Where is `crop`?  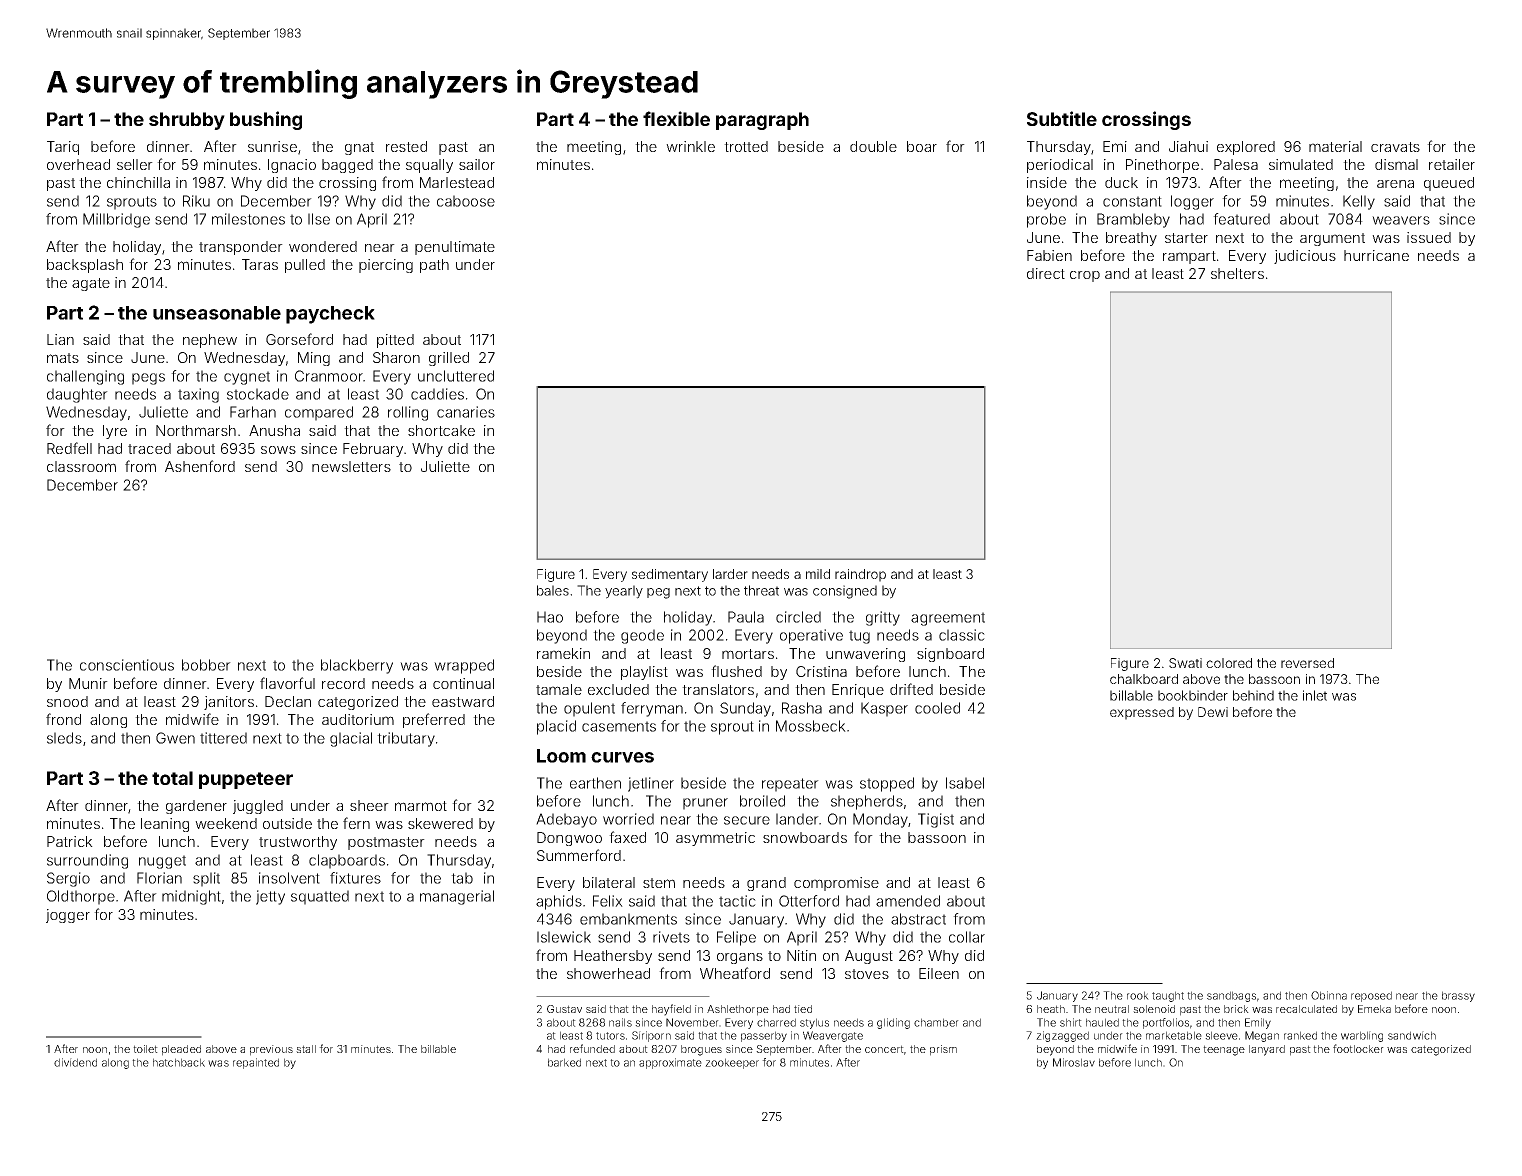
crop is located at coordinates (1085, 276).
